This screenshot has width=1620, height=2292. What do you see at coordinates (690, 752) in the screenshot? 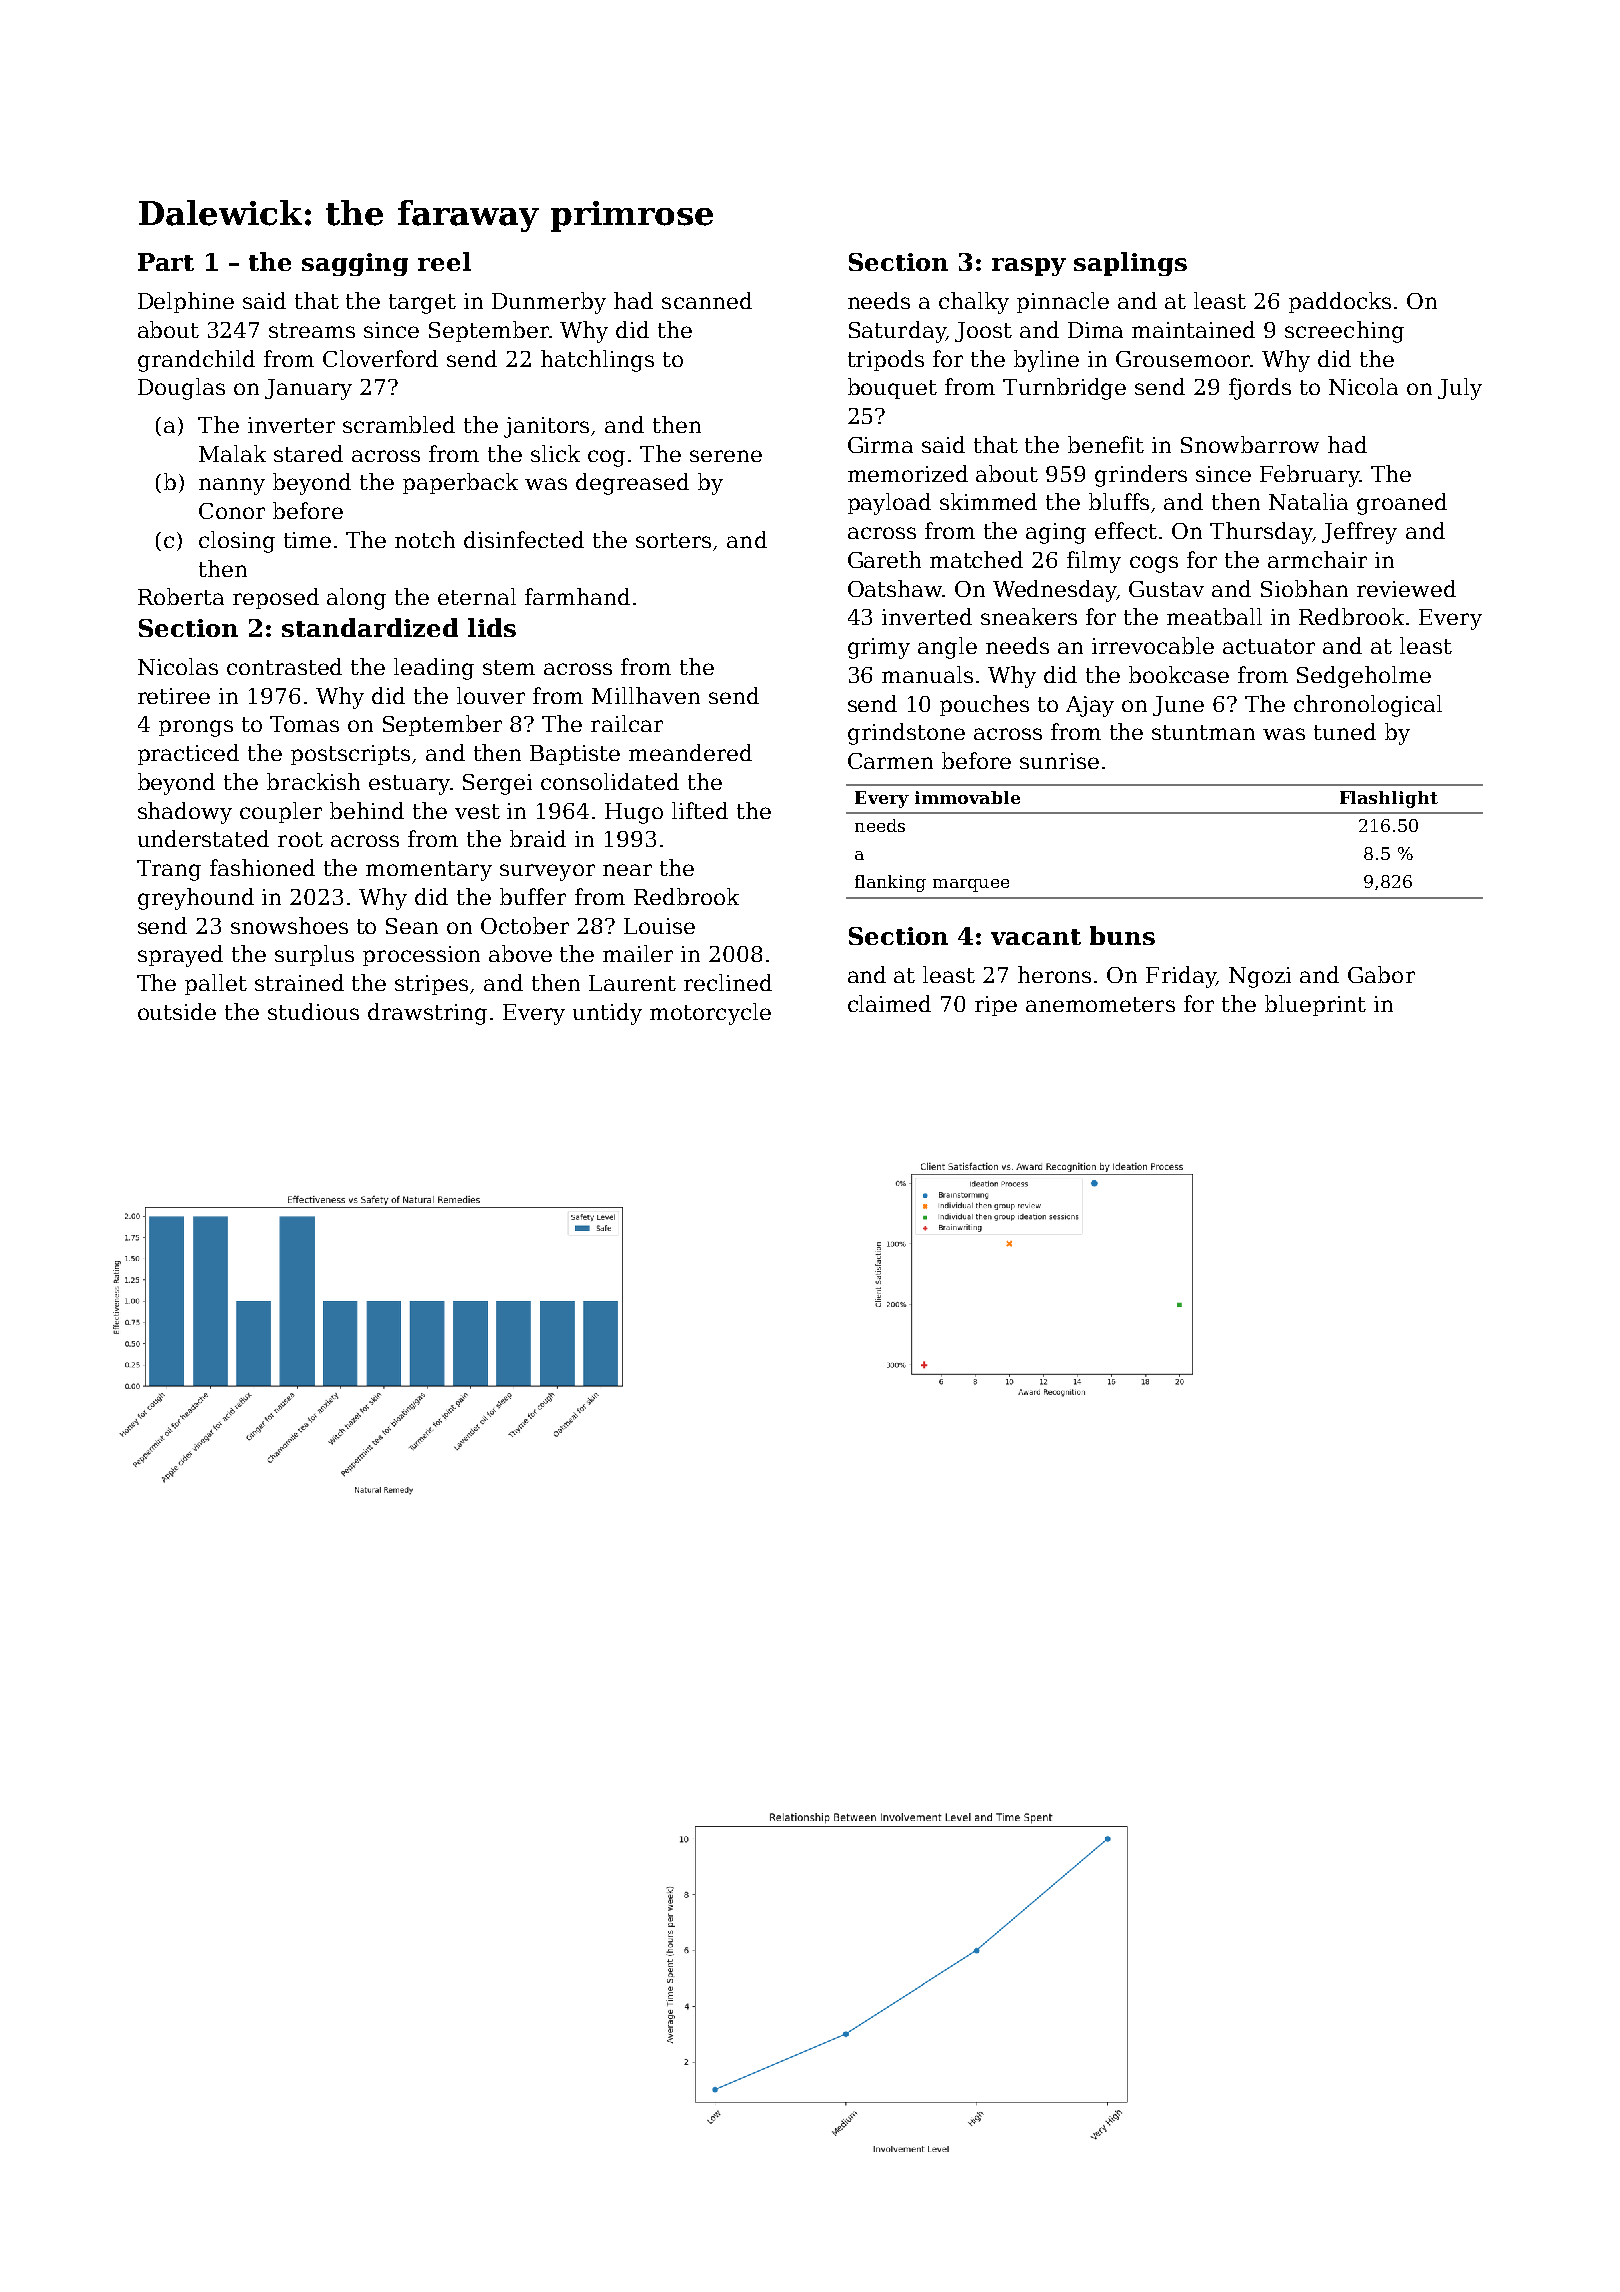
I see `meandered` at bounding box center [690, 752].
